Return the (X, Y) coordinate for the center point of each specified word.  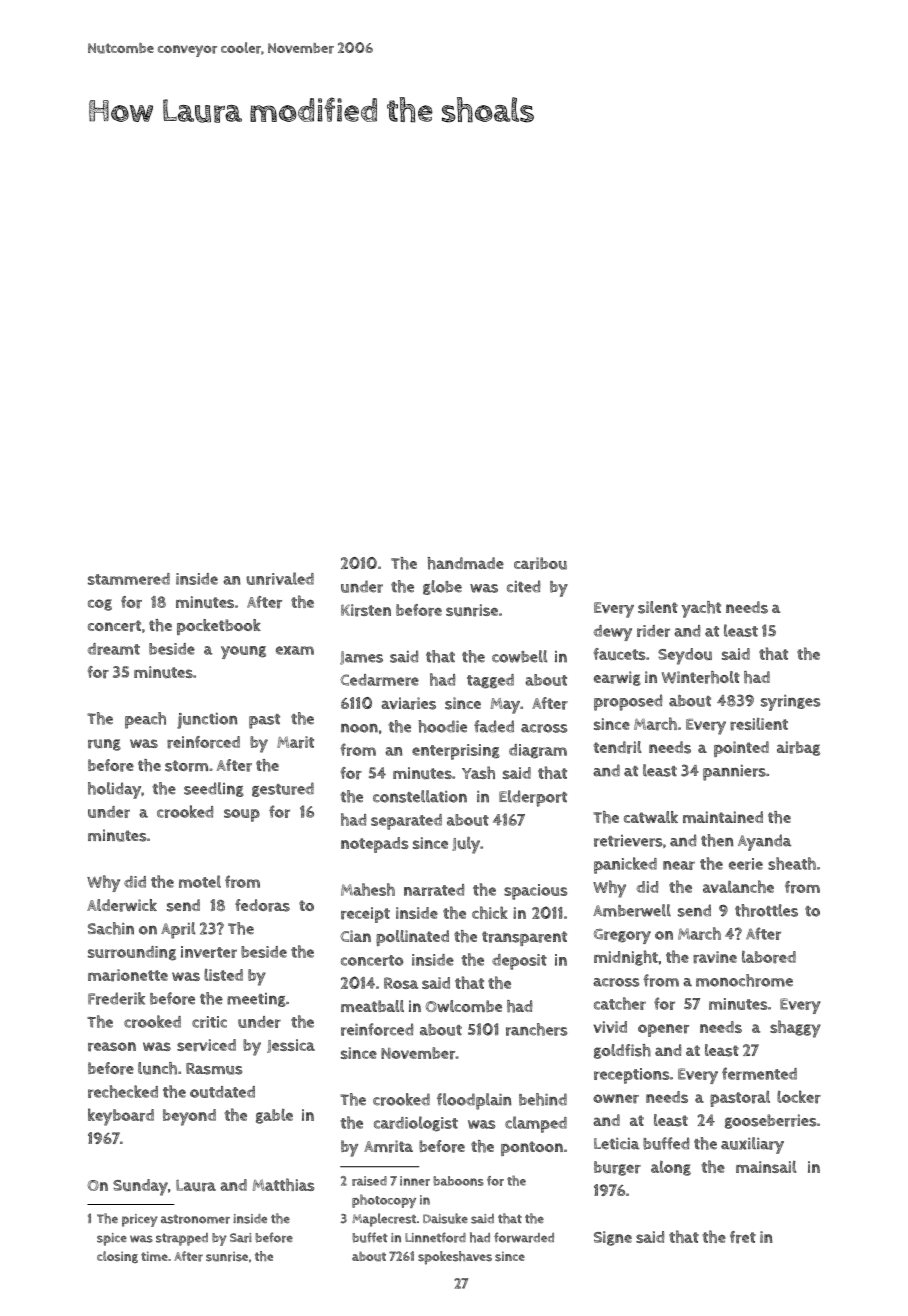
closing (117, 1257)
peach (145, 720)
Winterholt (701, 677)
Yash (478, 772)
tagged (490, 681)
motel (200, 881)
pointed (741, 749)
